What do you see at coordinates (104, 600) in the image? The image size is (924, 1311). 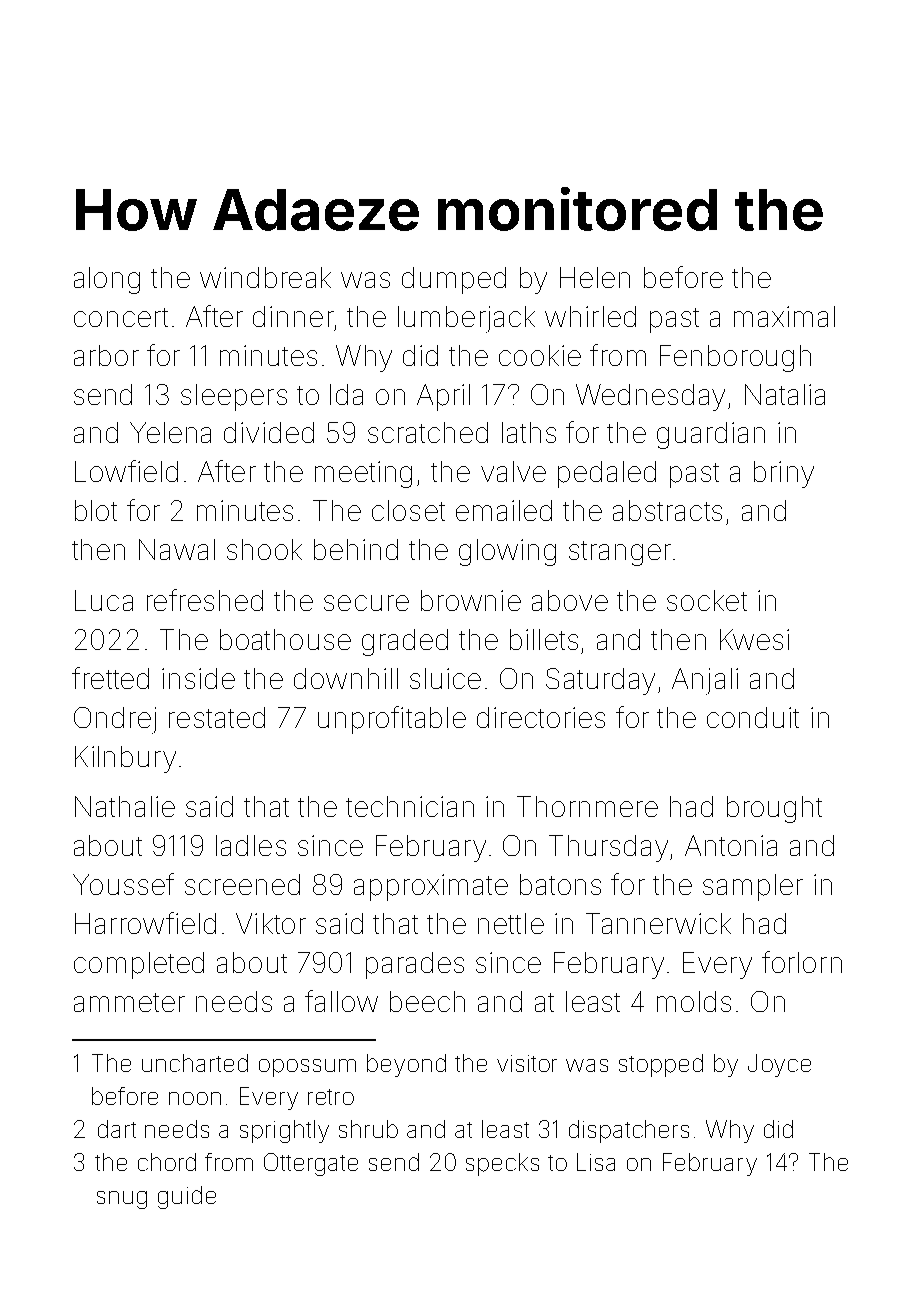 I see `Luca` at bounding box center [104, 600].
